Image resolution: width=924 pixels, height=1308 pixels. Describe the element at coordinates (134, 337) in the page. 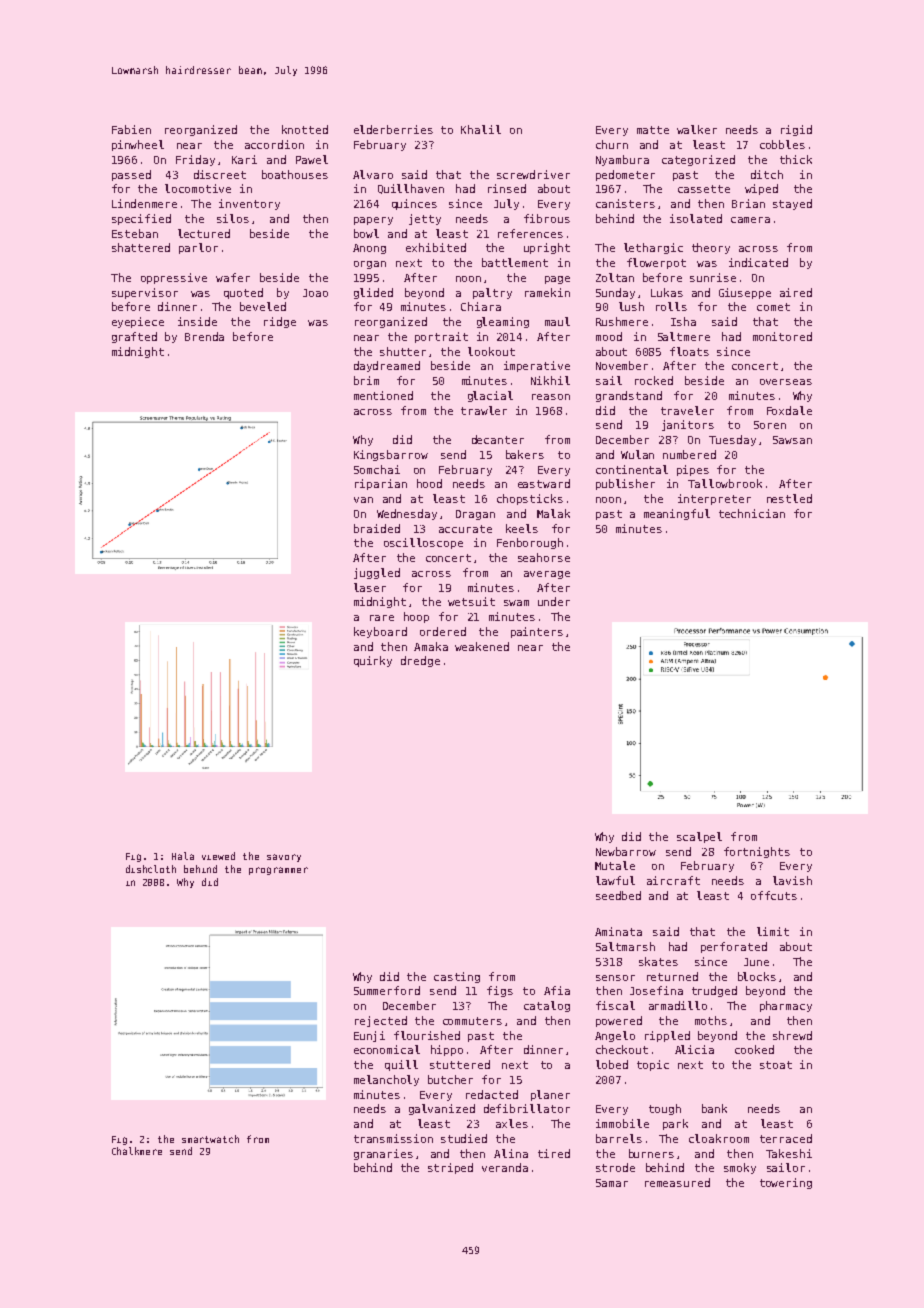

I see `grafted` at that location.
